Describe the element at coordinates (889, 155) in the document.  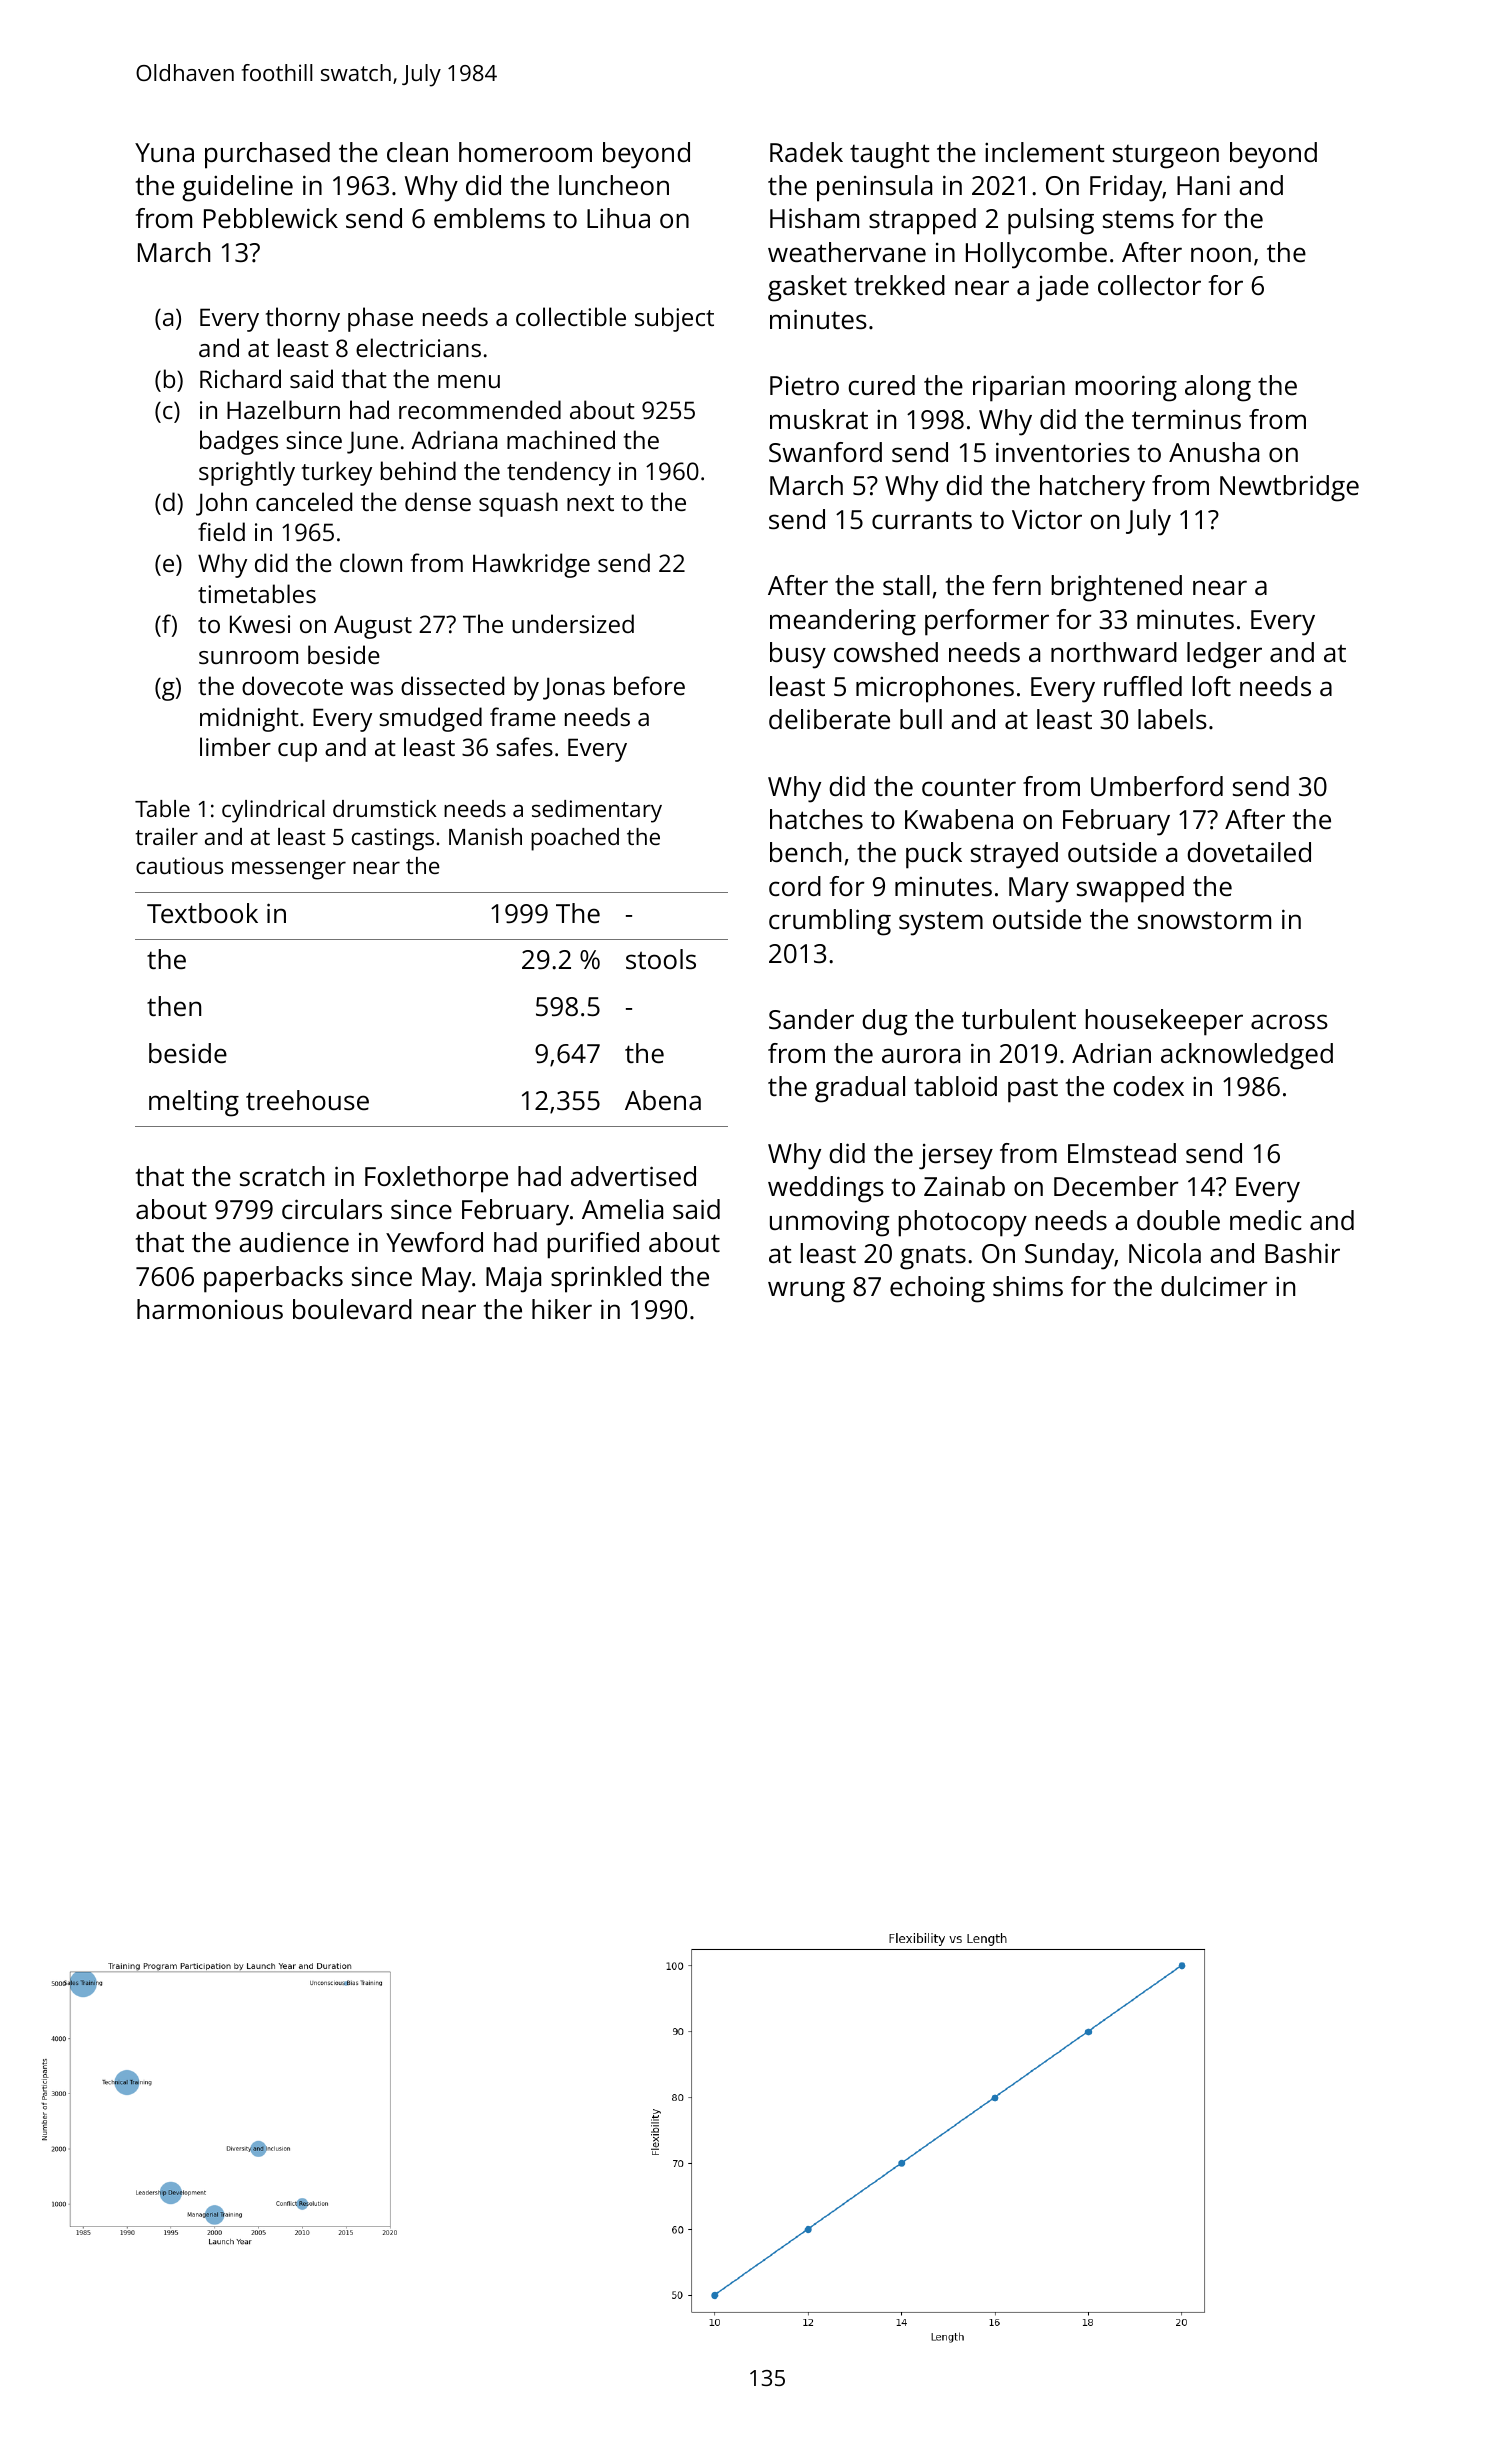
I see `taught` at that location.
